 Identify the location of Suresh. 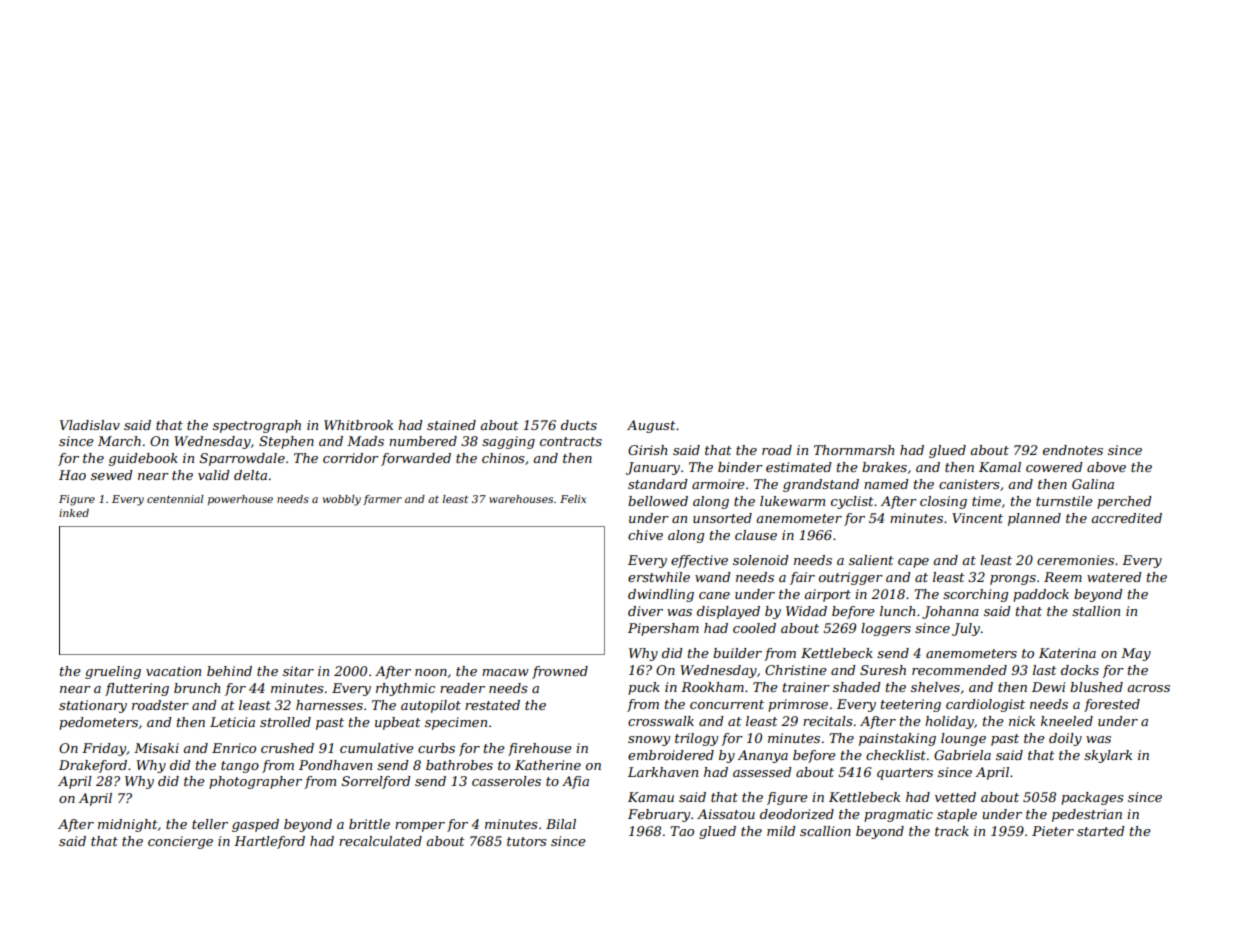
(883, 670).
